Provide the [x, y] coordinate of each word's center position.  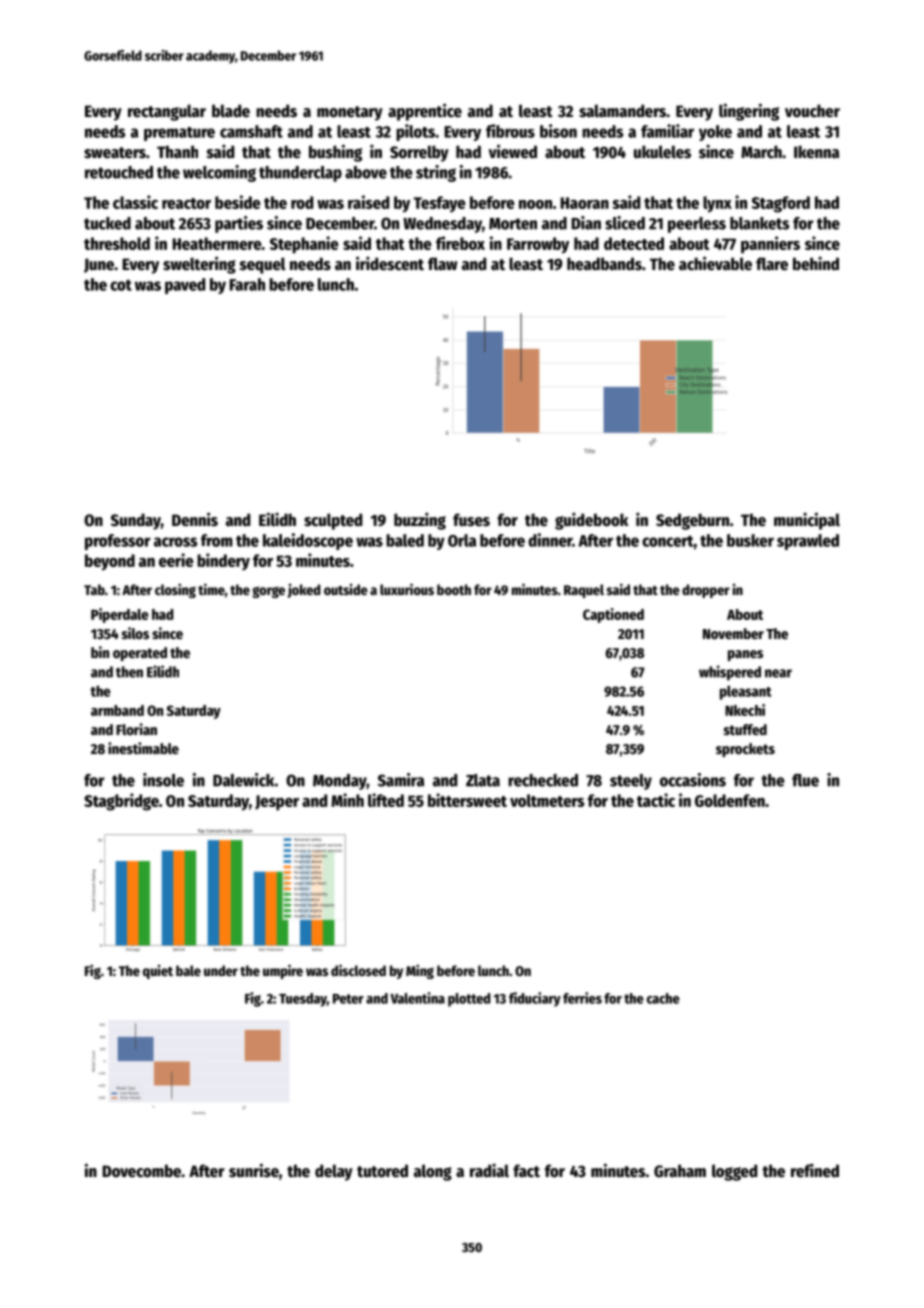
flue [805, 780]
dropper [706, 591]
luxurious [407, 589]
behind [816, 263]
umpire [283, 971]
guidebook [591, 521]
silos [135, 633]
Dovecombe [141, 1171]
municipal [807, 521]
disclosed [358, 970]
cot [121, 285]
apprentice [425, 112]
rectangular [167, 112]
